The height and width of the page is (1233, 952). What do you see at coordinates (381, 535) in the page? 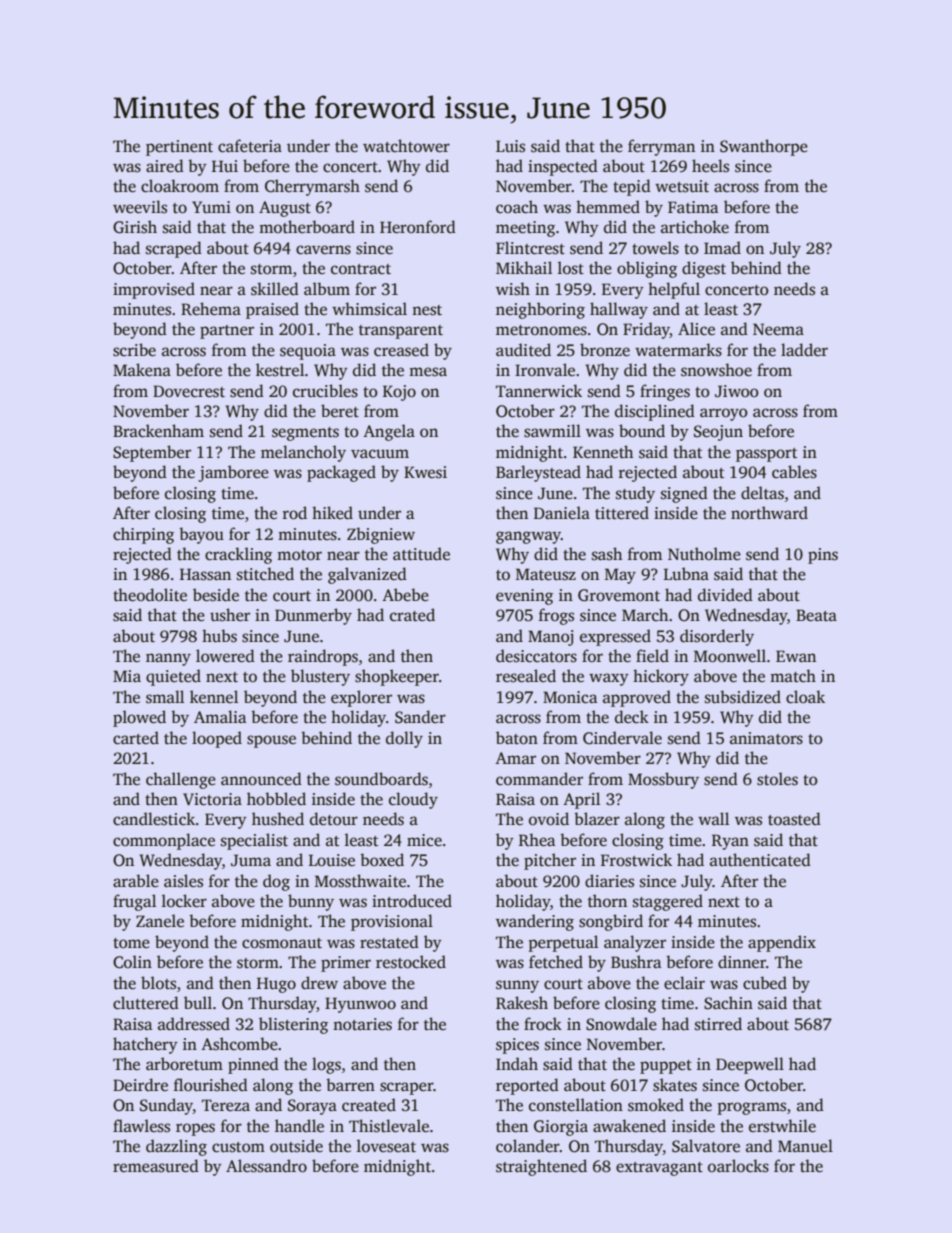
I see `Zbigniew` at bounding box center [381, 535].
